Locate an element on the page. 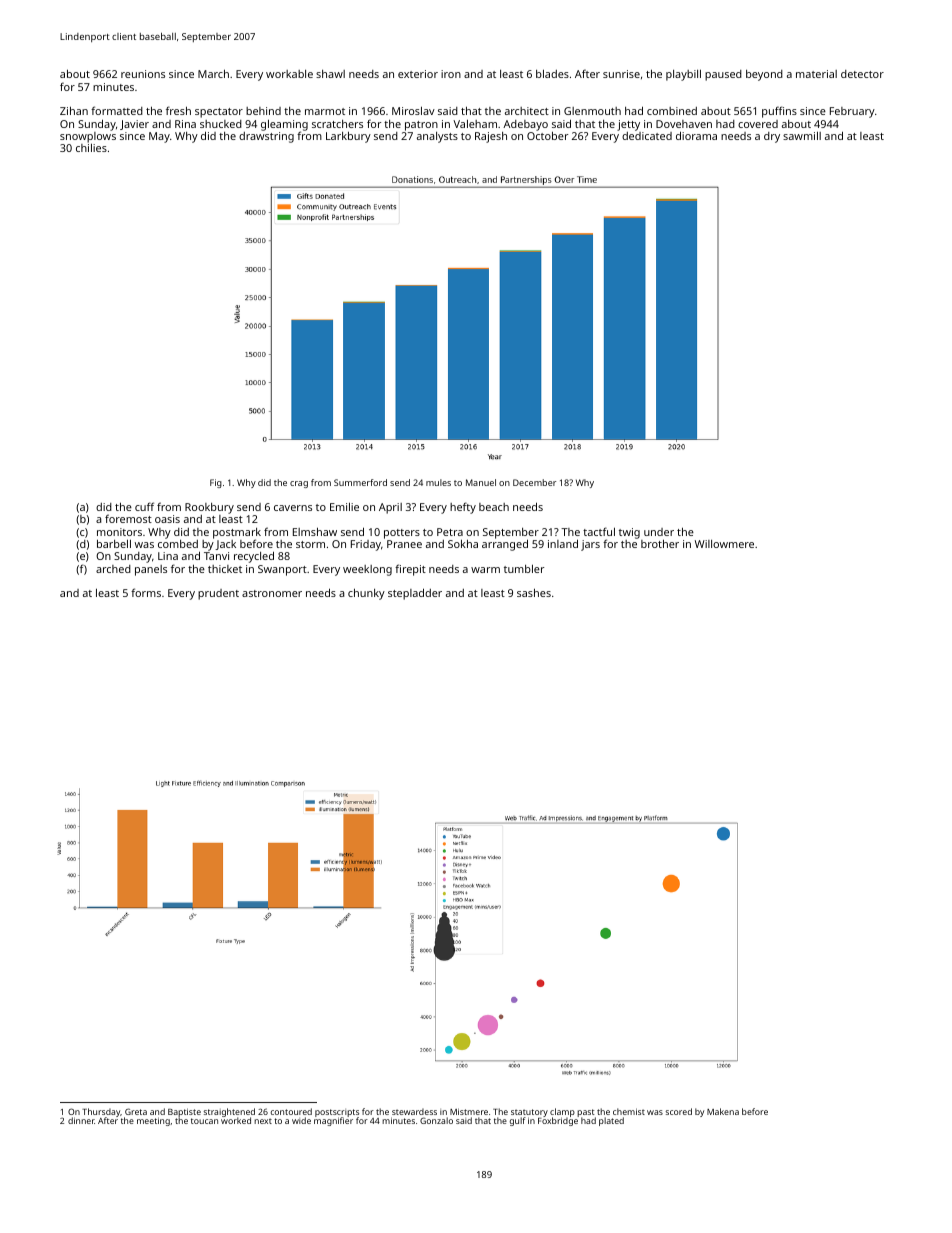 The height and width of the image is (1233, 952). chunky is located at coordinates (366, 594).
